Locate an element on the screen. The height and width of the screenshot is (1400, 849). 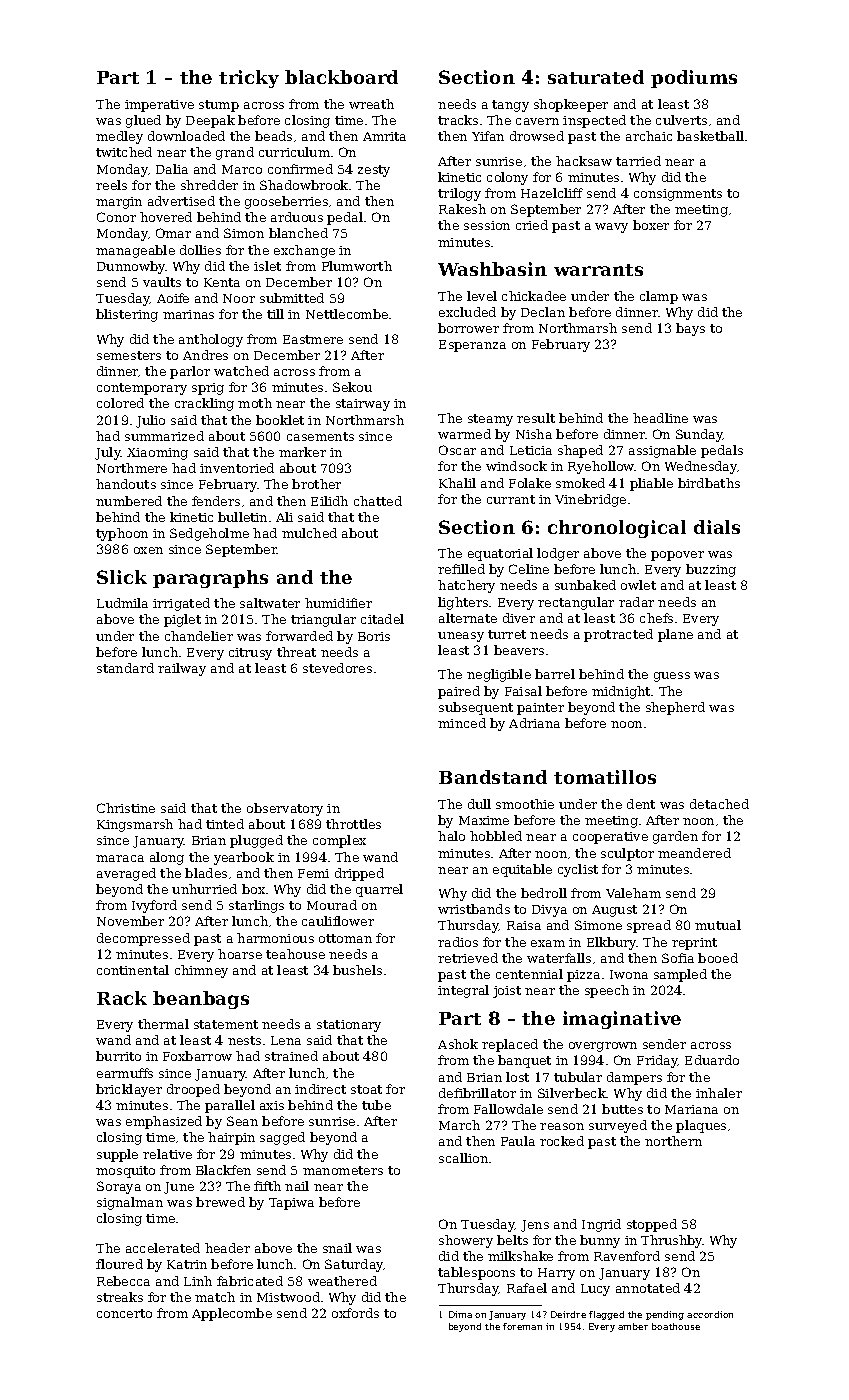
shepherd is located at coordinates (675, 708).
